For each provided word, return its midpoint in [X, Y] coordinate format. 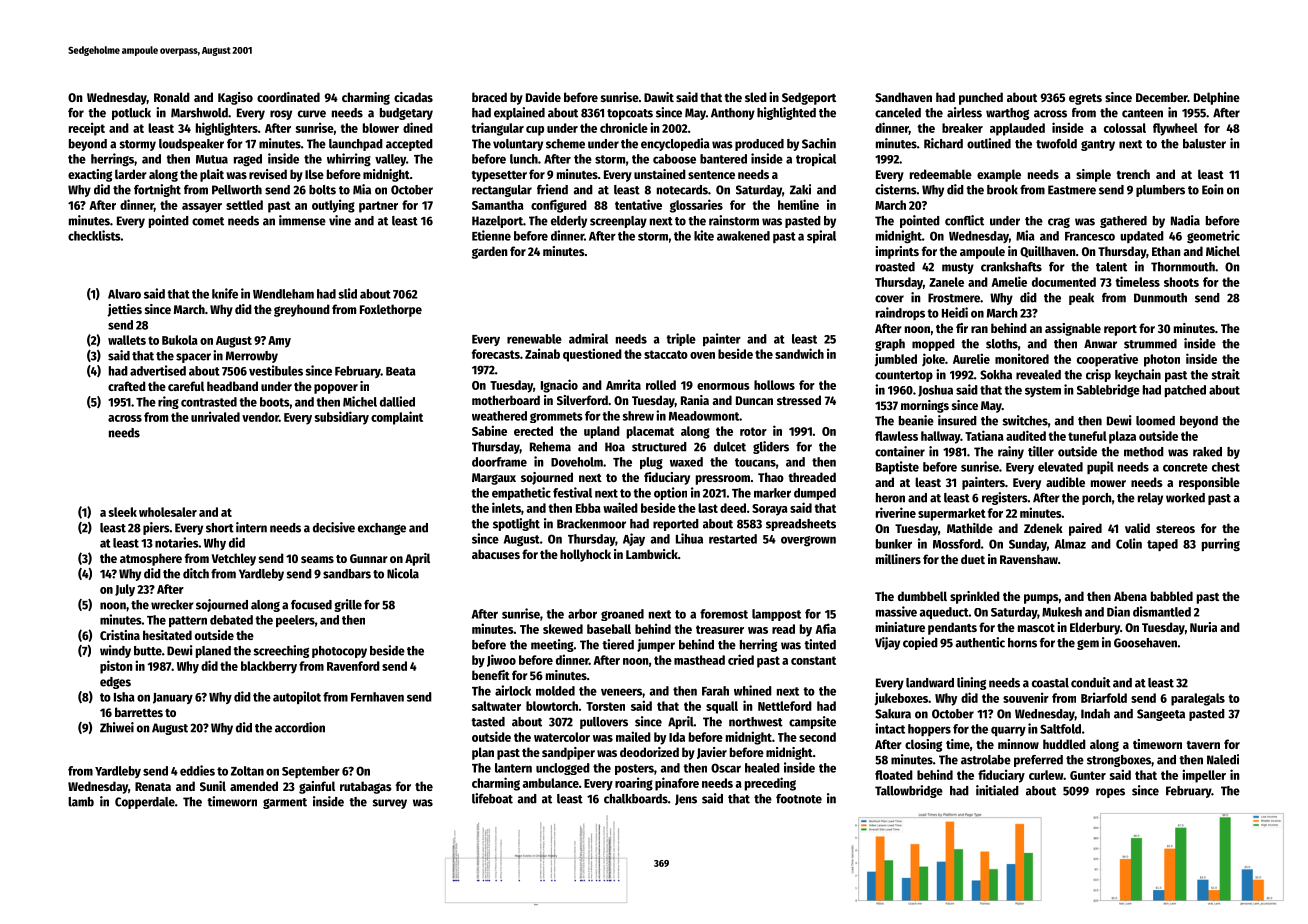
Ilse [314, 174]
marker [772, 493]
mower [1108, 483]
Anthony [733, 114]
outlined [989, 143]
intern [251, 527]
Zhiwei [117, 727]
